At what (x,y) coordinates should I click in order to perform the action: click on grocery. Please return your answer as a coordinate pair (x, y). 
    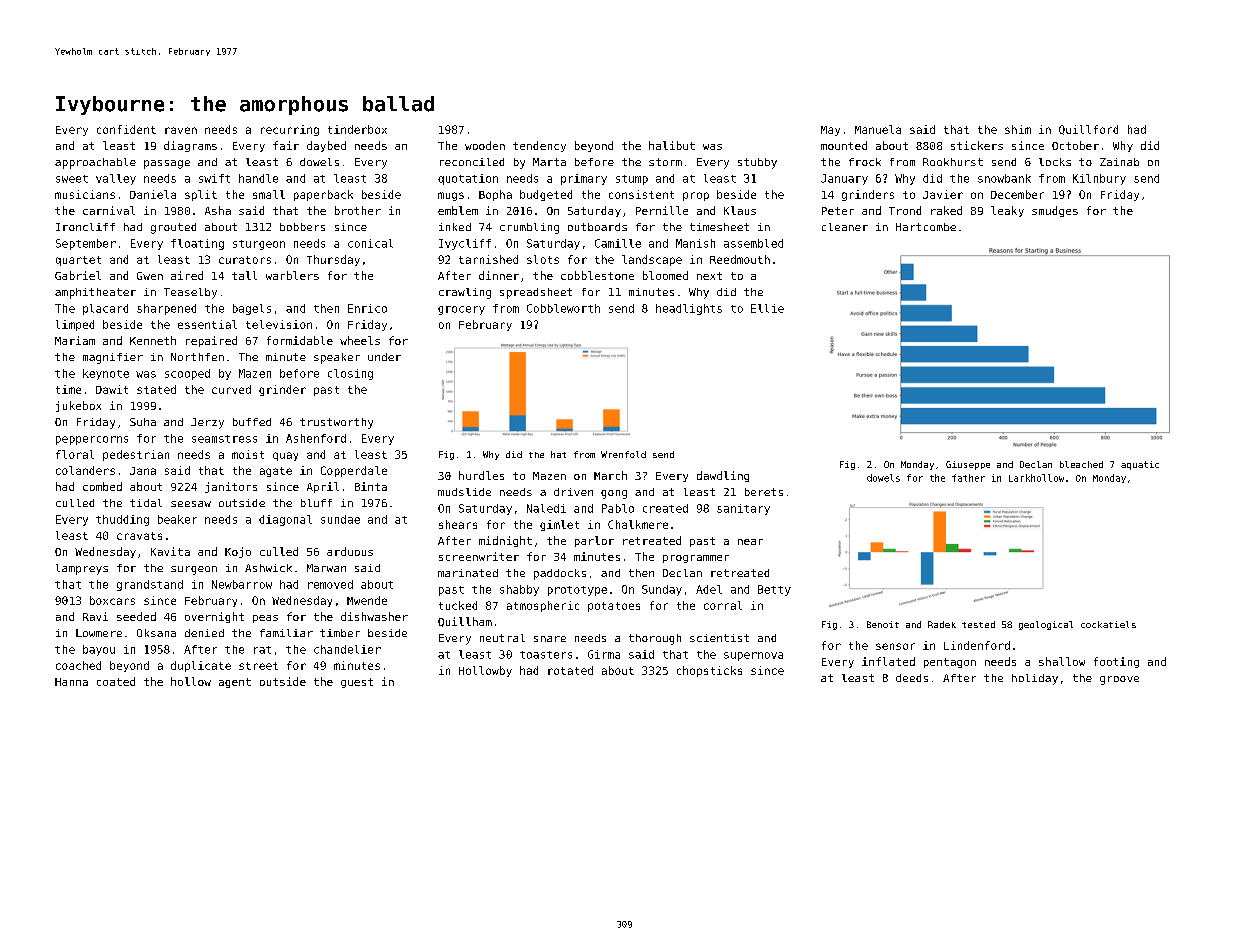
    Looking at the image, I should click on (461, 310).
